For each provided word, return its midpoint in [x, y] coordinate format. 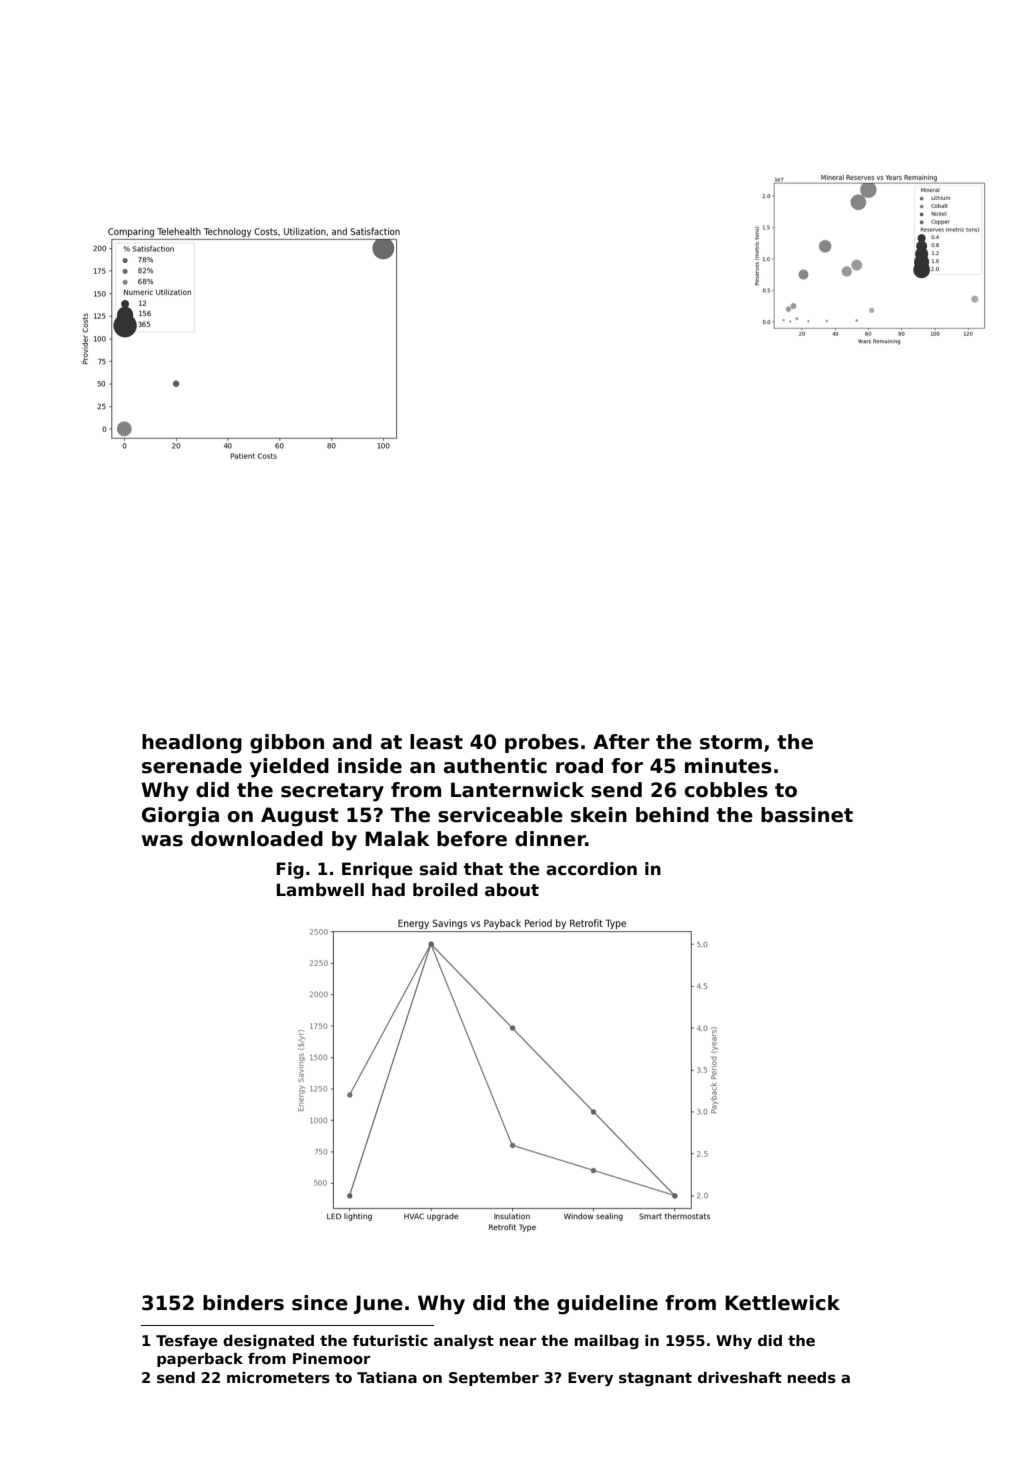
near [518, 1342]
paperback [200, 1360]
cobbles [726, 790]
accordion [591, 869]
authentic [495, 766]
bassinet [807, 815]
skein [599, 815]
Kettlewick [782, 1303]
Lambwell [320, 890]
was [162, 841]
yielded [289, 768]
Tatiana [387, 1377]
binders [243, 1303]
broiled [445, 890]
